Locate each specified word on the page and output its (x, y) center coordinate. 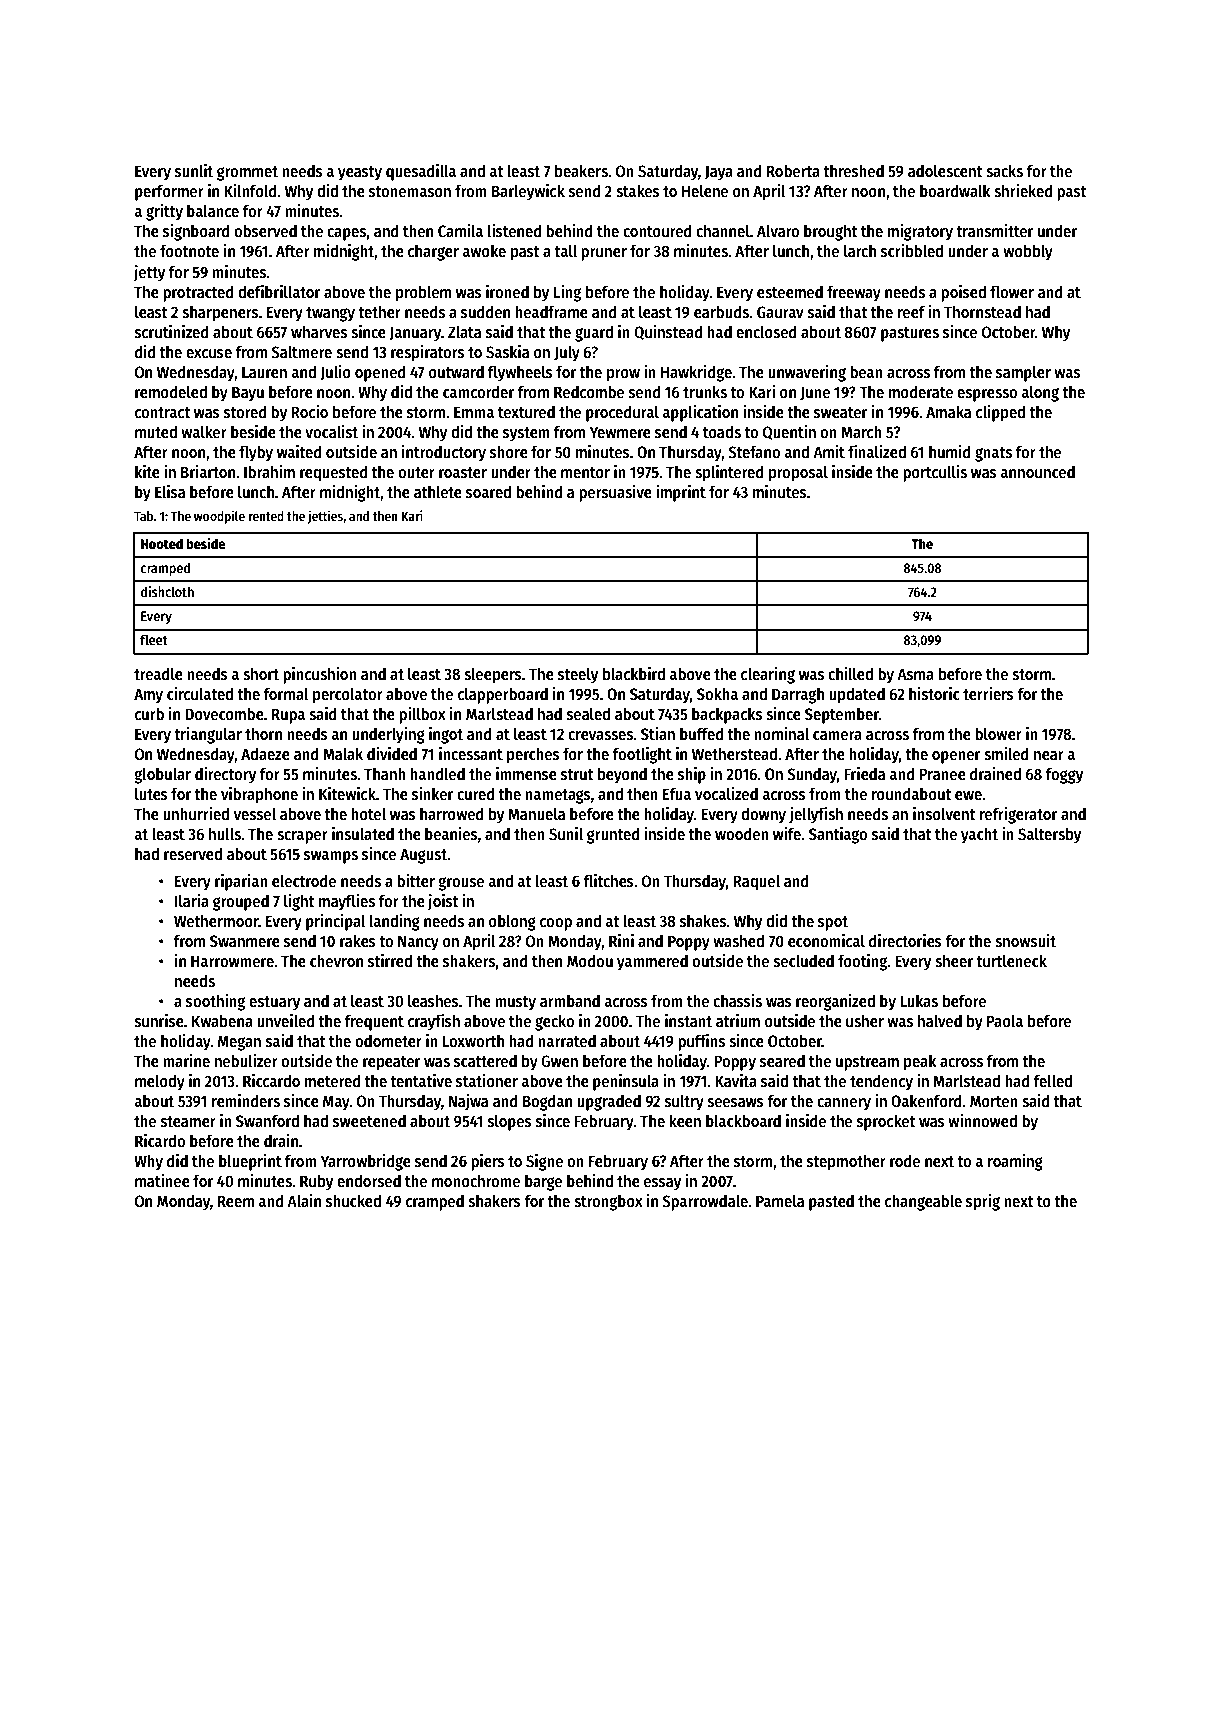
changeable (923, 1202)
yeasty (360, 173)
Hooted (162, 543)
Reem (236, 1201)
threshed (853, 170)
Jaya (719, 173)
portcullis (935, 473)
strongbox (608, 1202)
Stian (658, 733)
